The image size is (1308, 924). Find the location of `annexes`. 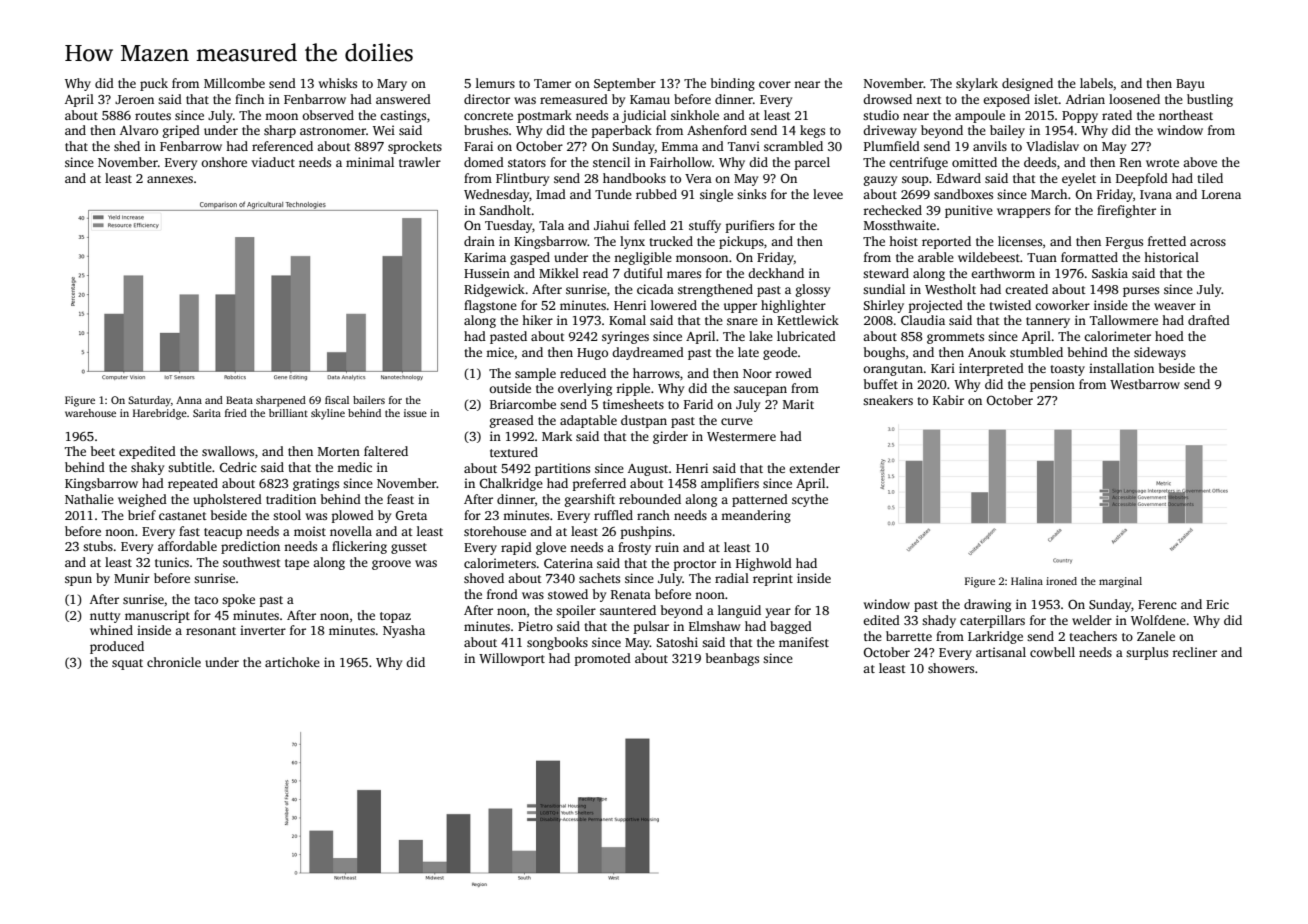

annexes is located at coordinates (170, 179).
